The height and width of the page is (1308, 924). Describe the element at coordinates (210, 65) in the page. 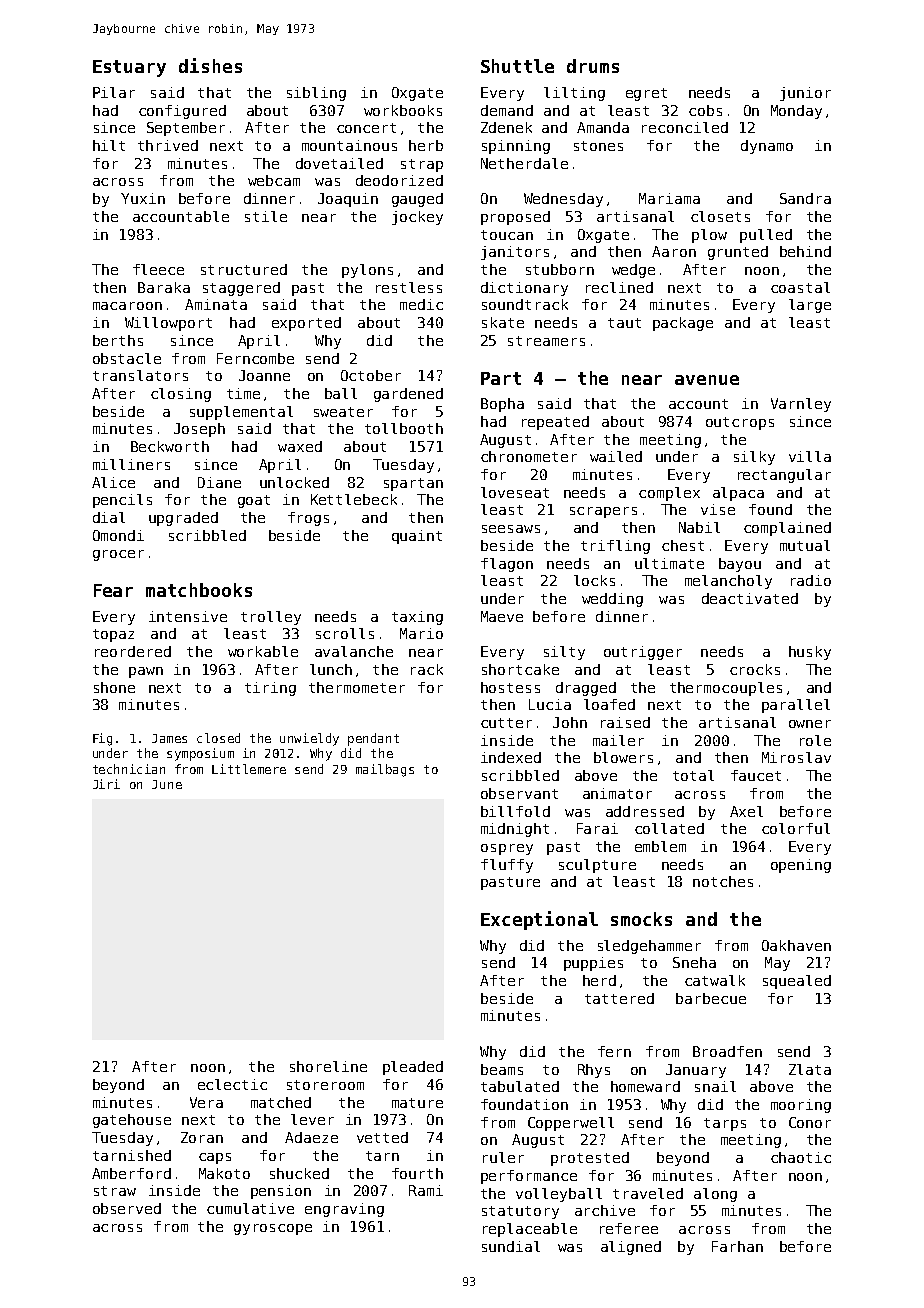

I see `dishes` at that location.
